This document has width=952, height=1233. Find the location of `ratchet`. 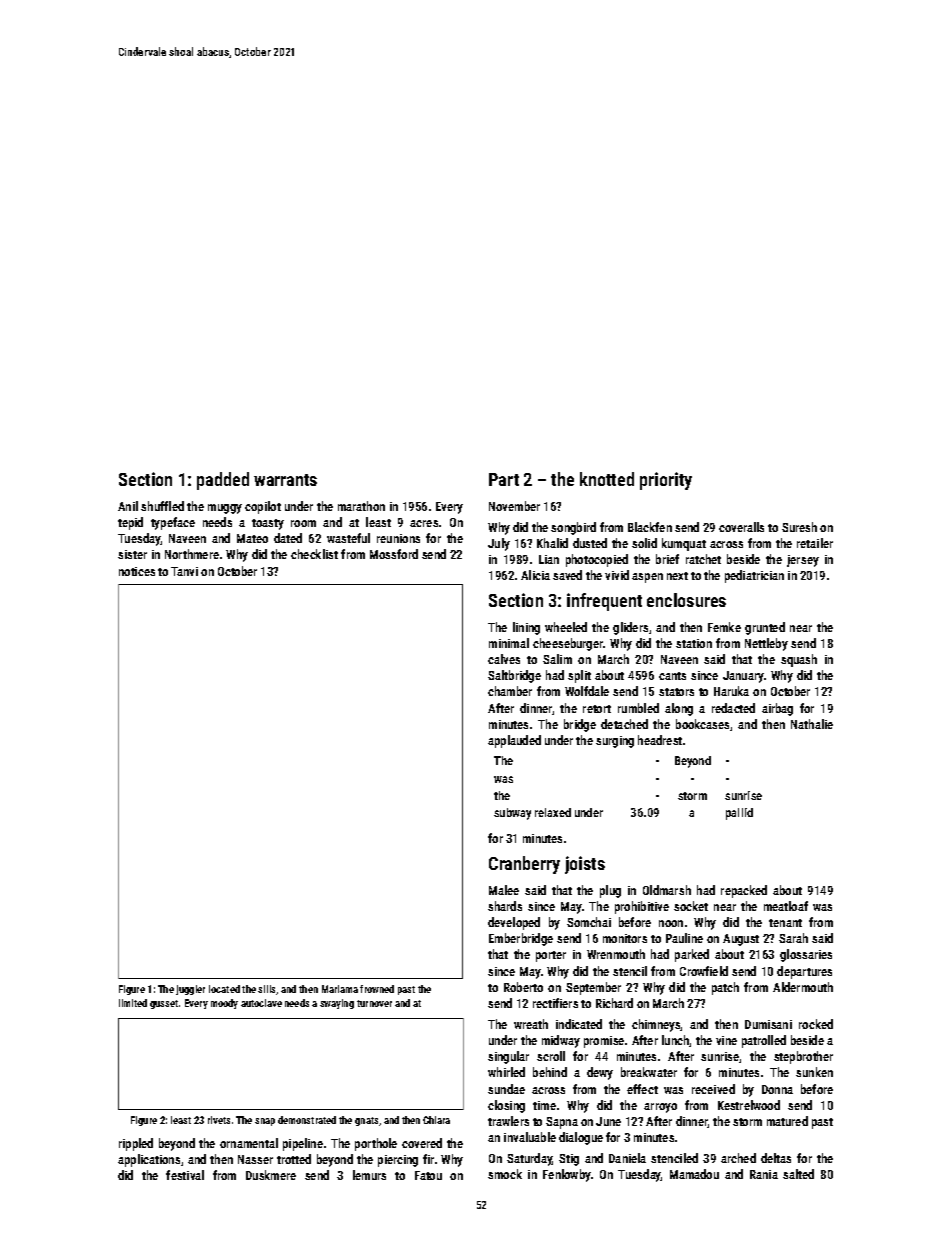

ratchet is located at coordinates (703, 559).
